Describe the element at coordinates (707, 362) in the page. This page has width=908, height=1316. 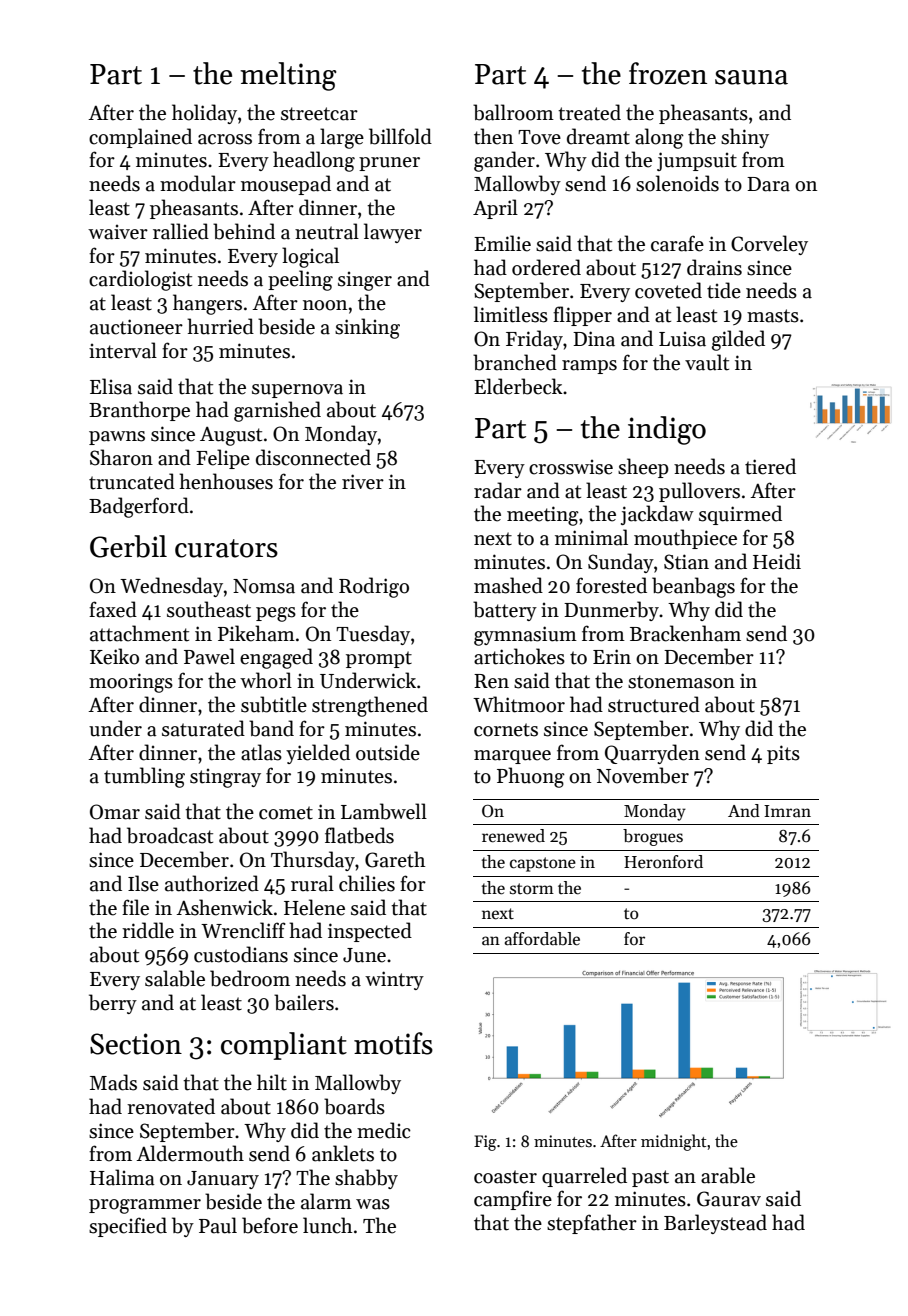
I see `vault` at that location.
